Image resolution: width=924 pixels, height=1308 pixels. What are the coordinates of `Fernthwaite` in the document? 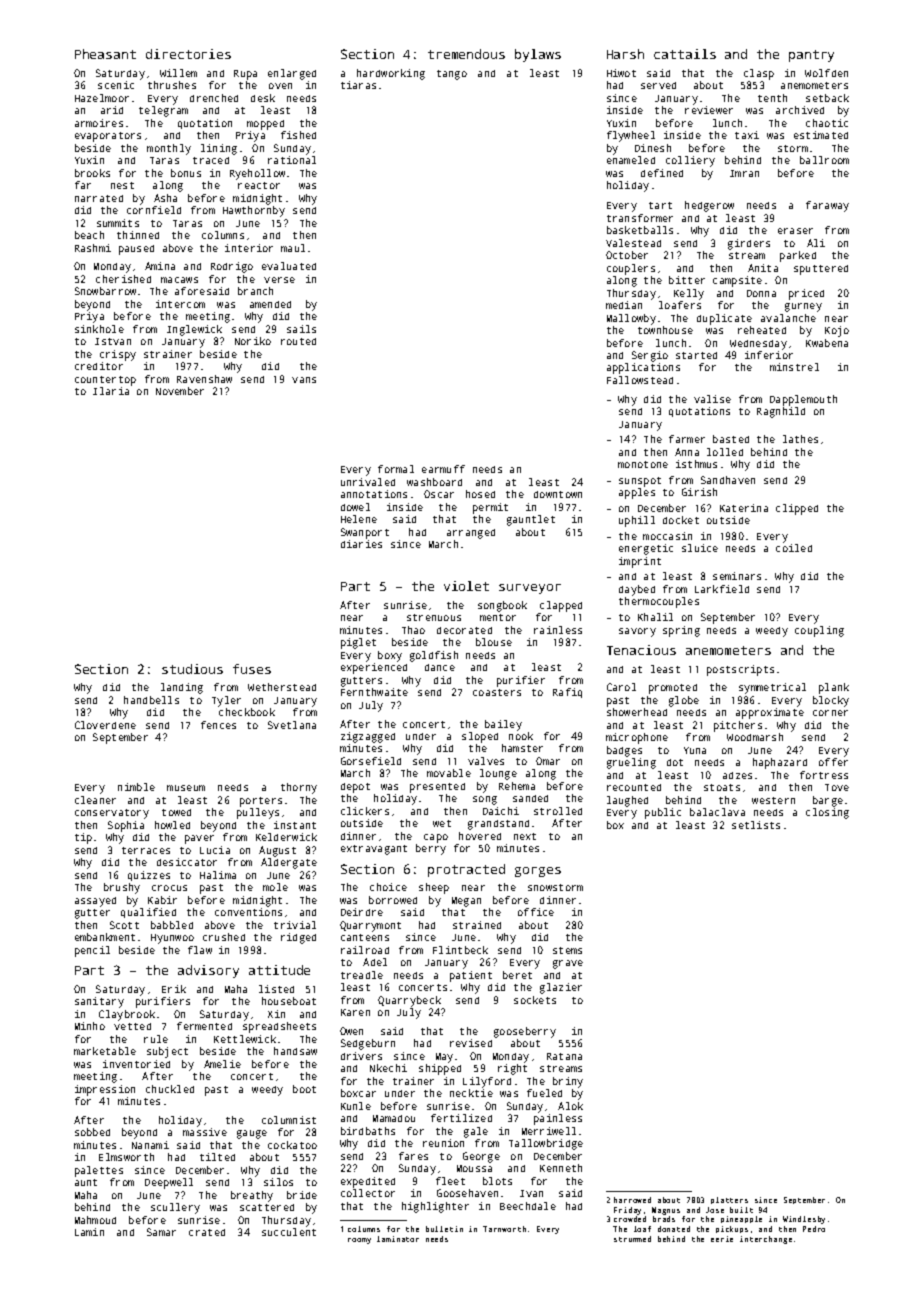 It's located at (374, 692).
